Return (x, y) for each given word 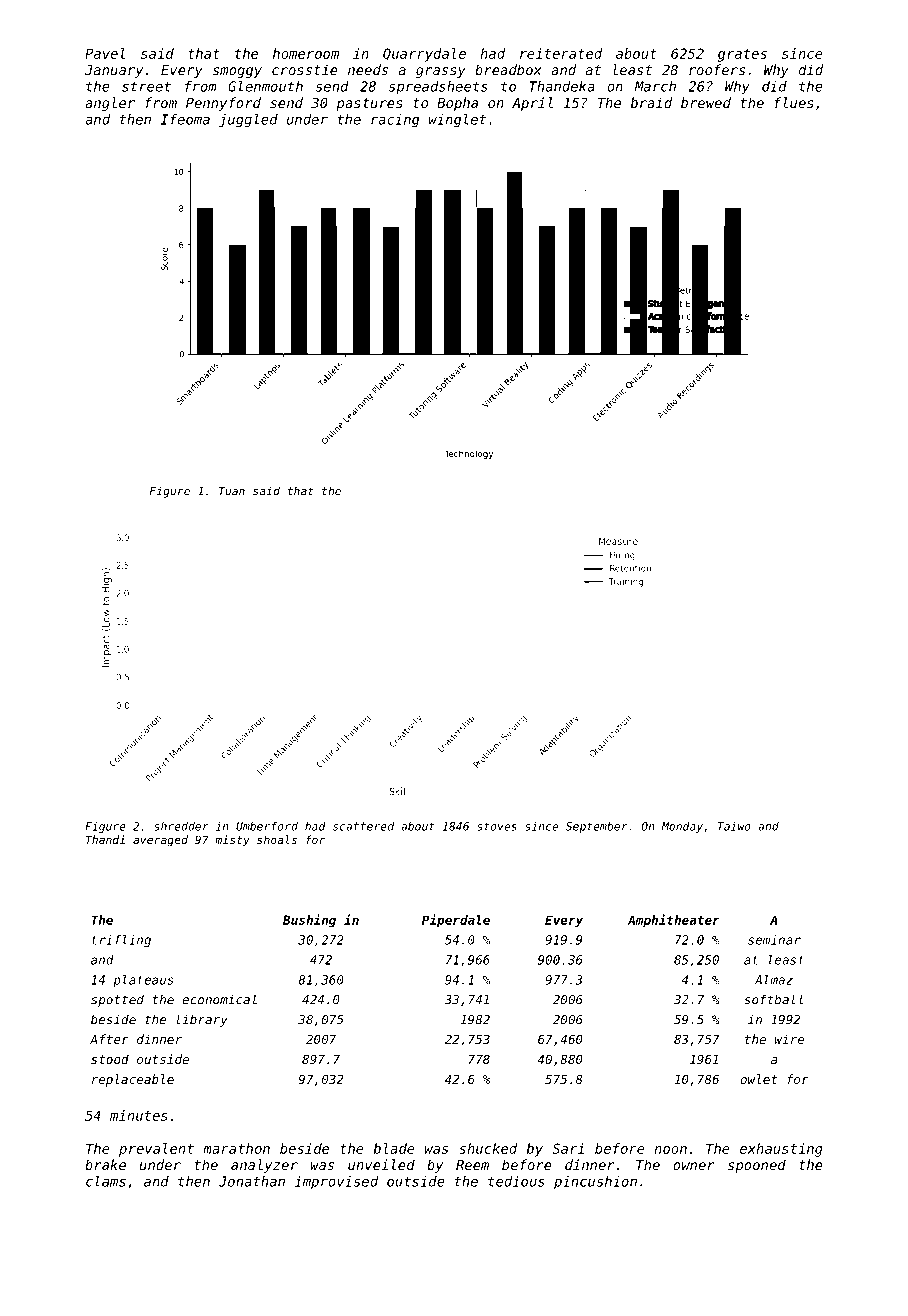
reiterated (561, 53)
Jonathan (252, 1181)
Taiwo (734, 826)
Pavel (105, 53)
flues (794, 102)
